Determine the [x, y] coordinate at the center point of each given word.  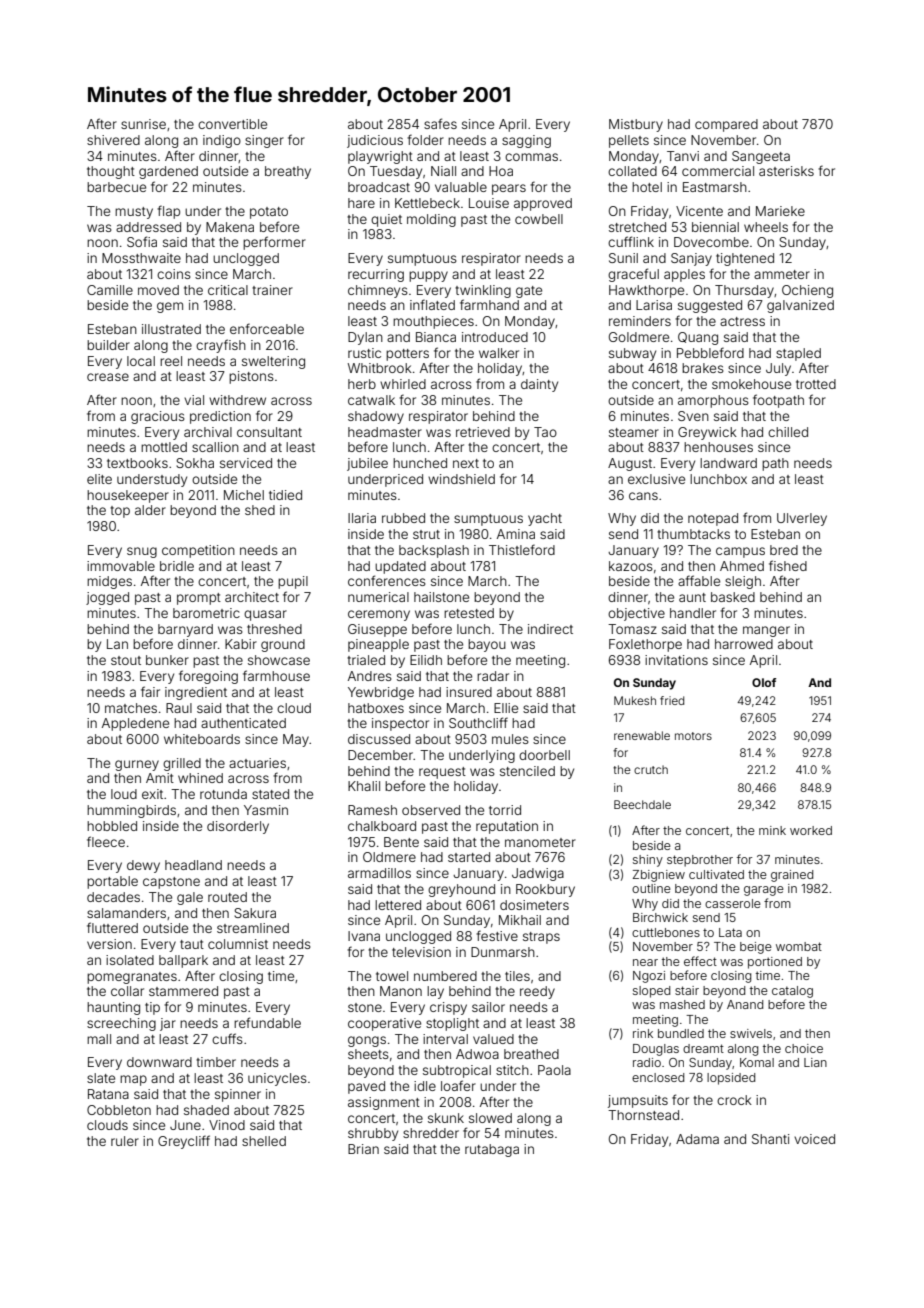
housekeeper [128, 496]
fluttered [112, 927]
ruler [125, 1141]
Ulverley [802, 519]
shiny [648, 861]
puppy [428, 276]
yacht [545, 519]
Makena [230, 227]
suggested [710, 306]
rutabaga [492, 1150]
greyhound [461, 890]
